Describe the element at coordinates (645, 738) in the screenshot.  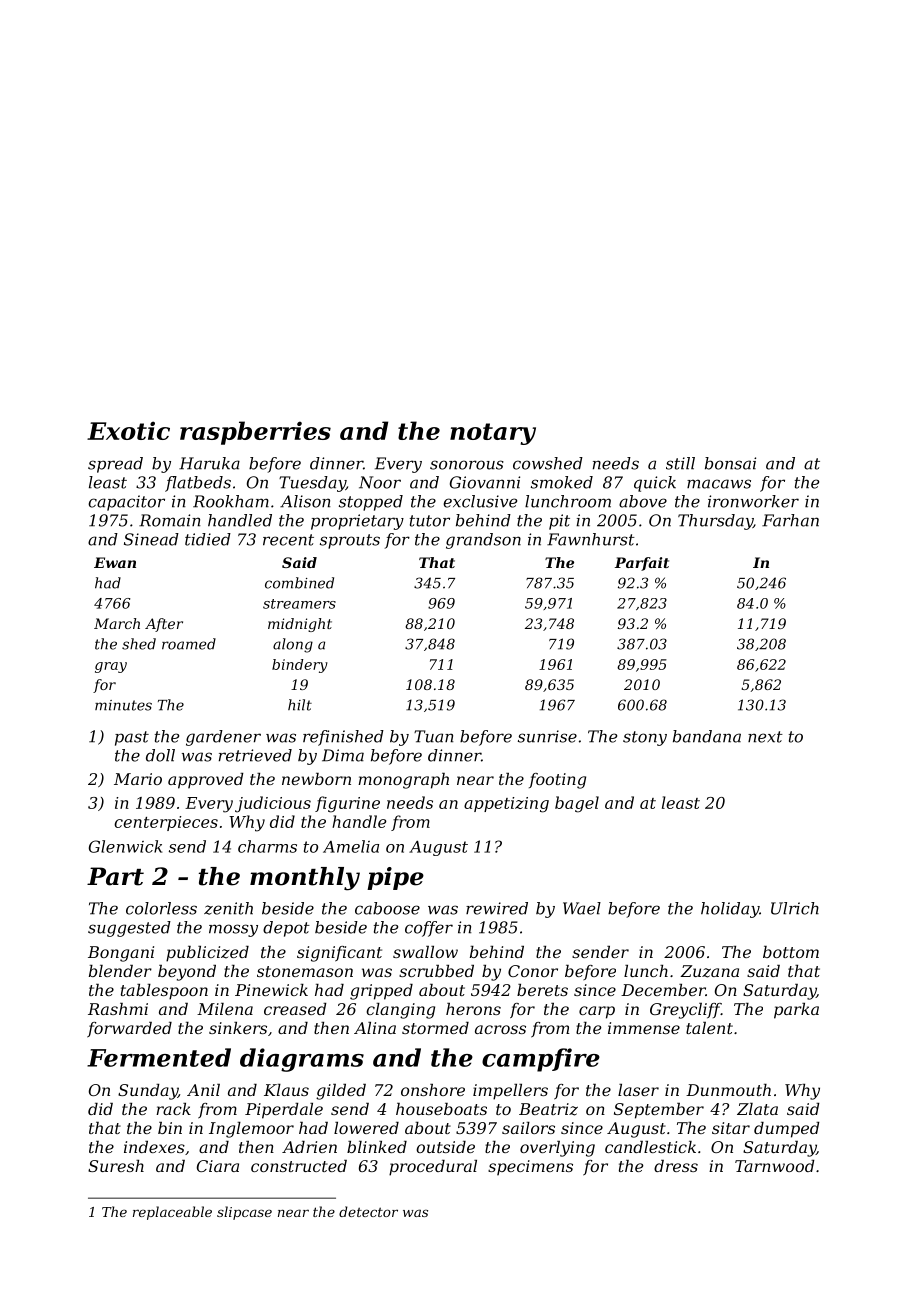
I see `stony` at that location.
